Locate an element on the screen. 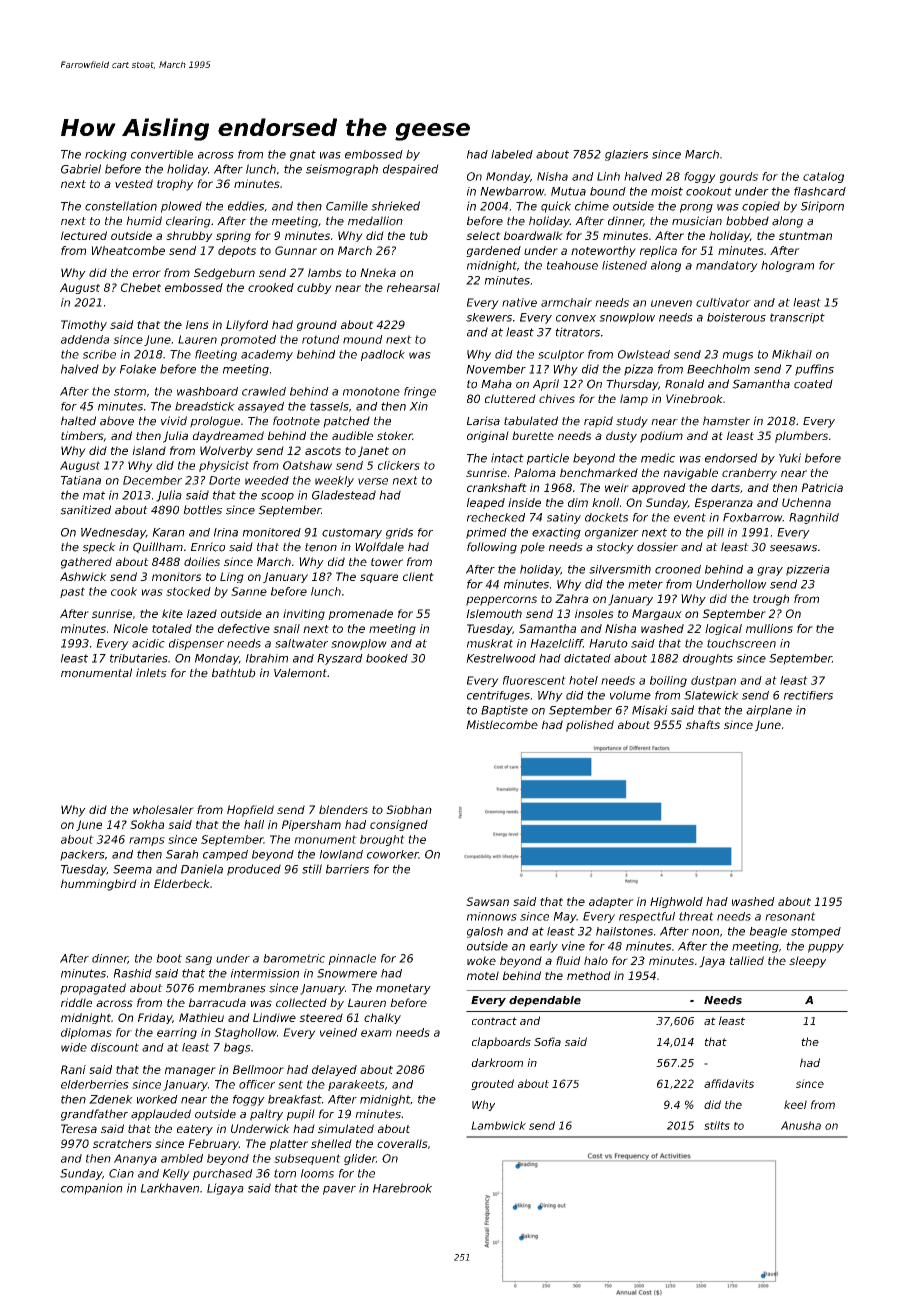 The width and height of the screenshot is (908, 1316). companion is located at coordinates (92, 1189).
